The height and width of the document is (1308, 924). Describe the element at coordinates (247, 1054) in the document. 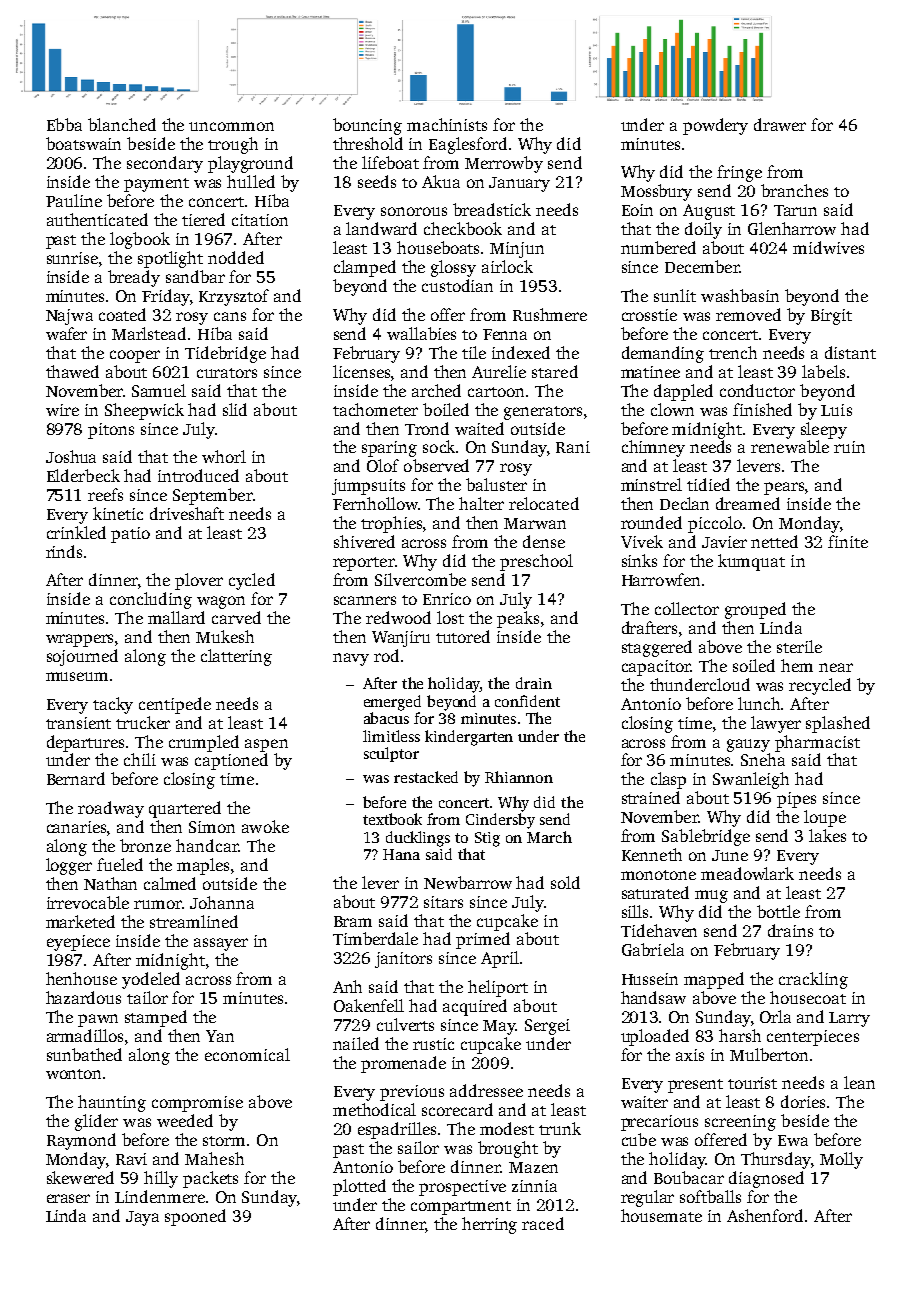

I see `economical` at that location.
